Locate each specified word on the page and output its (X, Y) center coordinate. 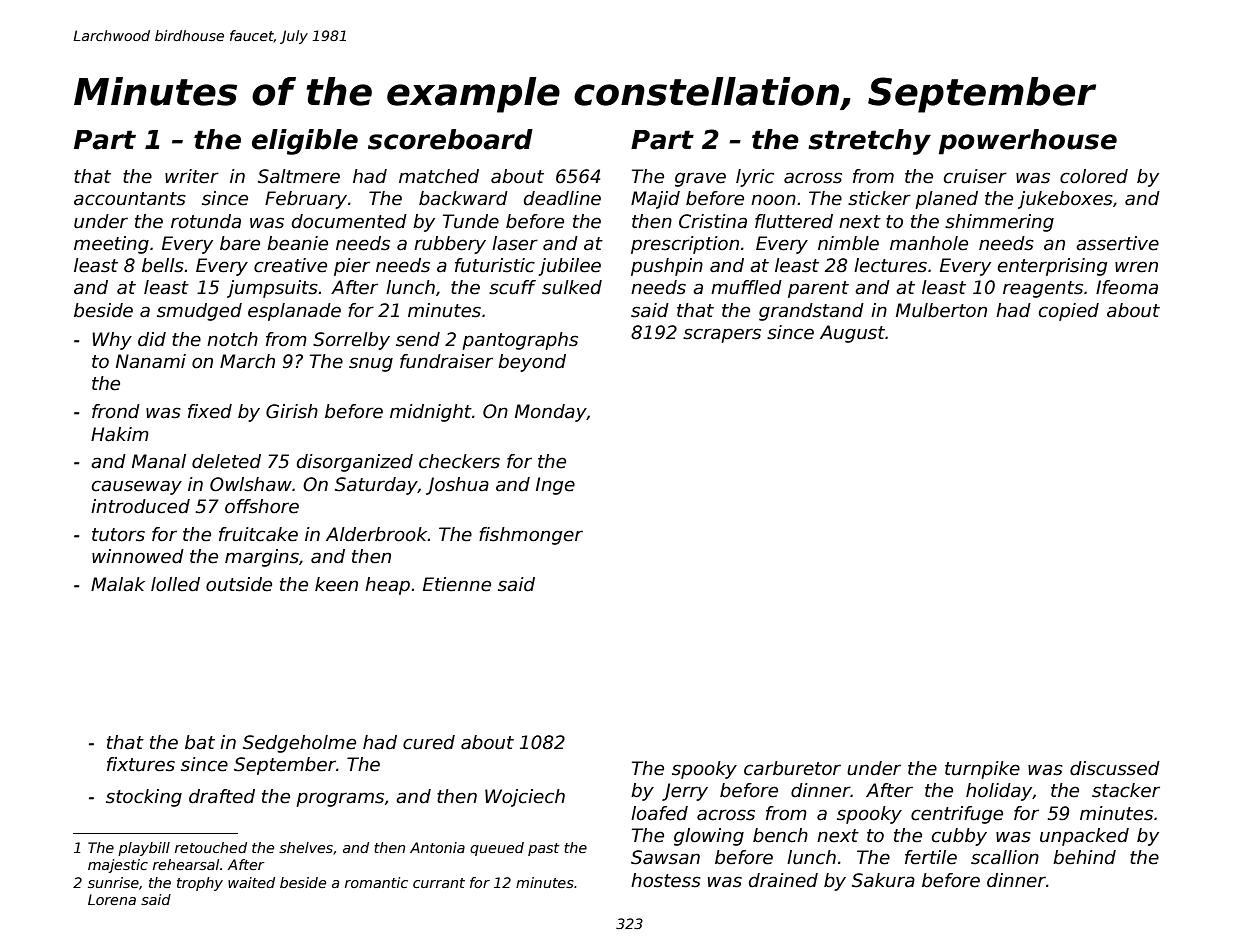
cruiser (975, 176)
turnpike (982, 770)
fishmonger (531, 536)
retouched (211, 847)
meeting (111, 245)
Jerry (685, 792)
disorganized (355, 463)
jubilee (569, 267)
